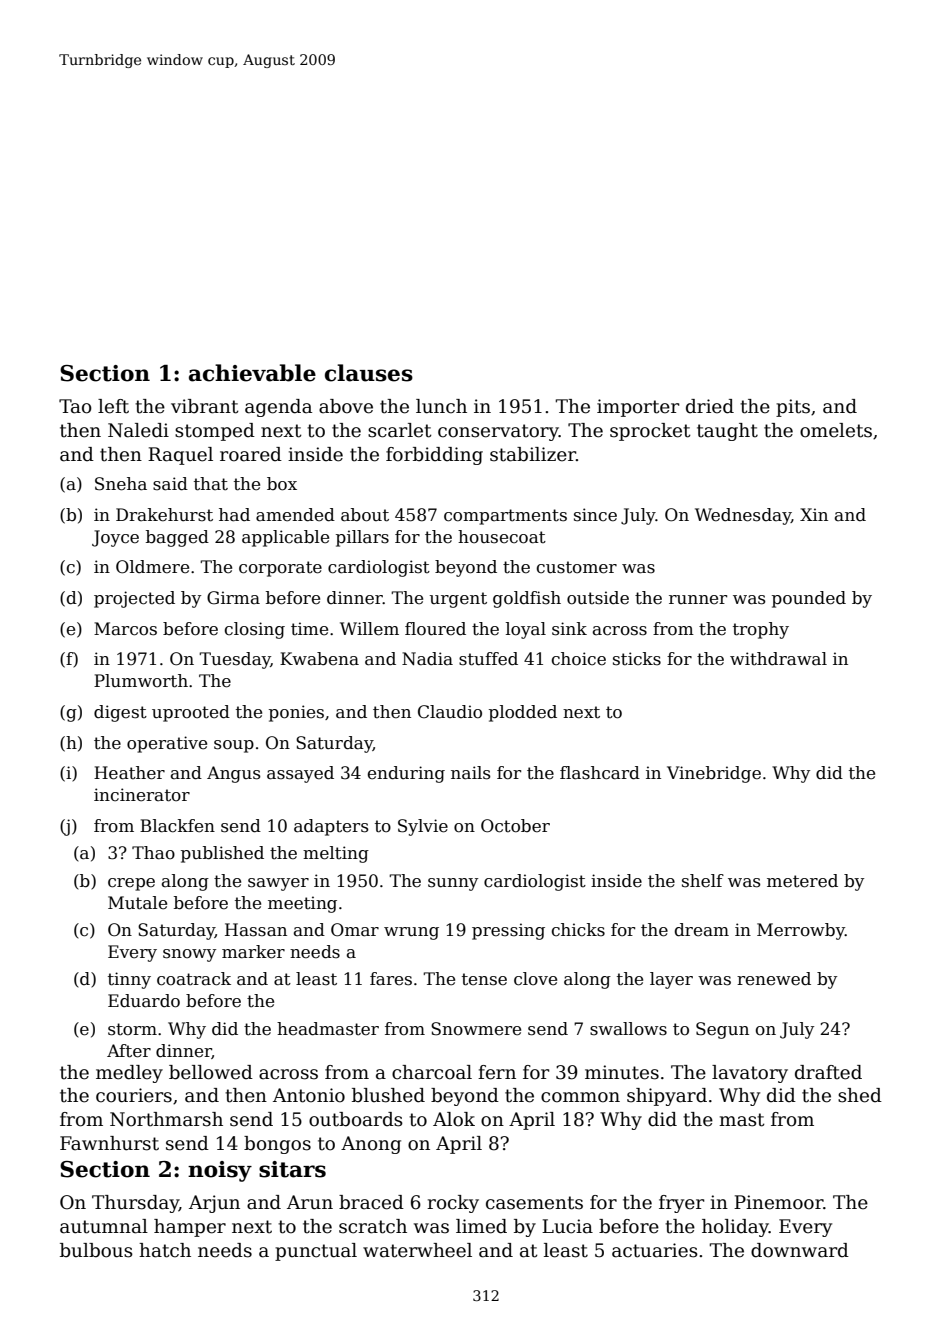  Describe the element at coordinates (710, 406) in the screenshot. I see `dried` at that location.
